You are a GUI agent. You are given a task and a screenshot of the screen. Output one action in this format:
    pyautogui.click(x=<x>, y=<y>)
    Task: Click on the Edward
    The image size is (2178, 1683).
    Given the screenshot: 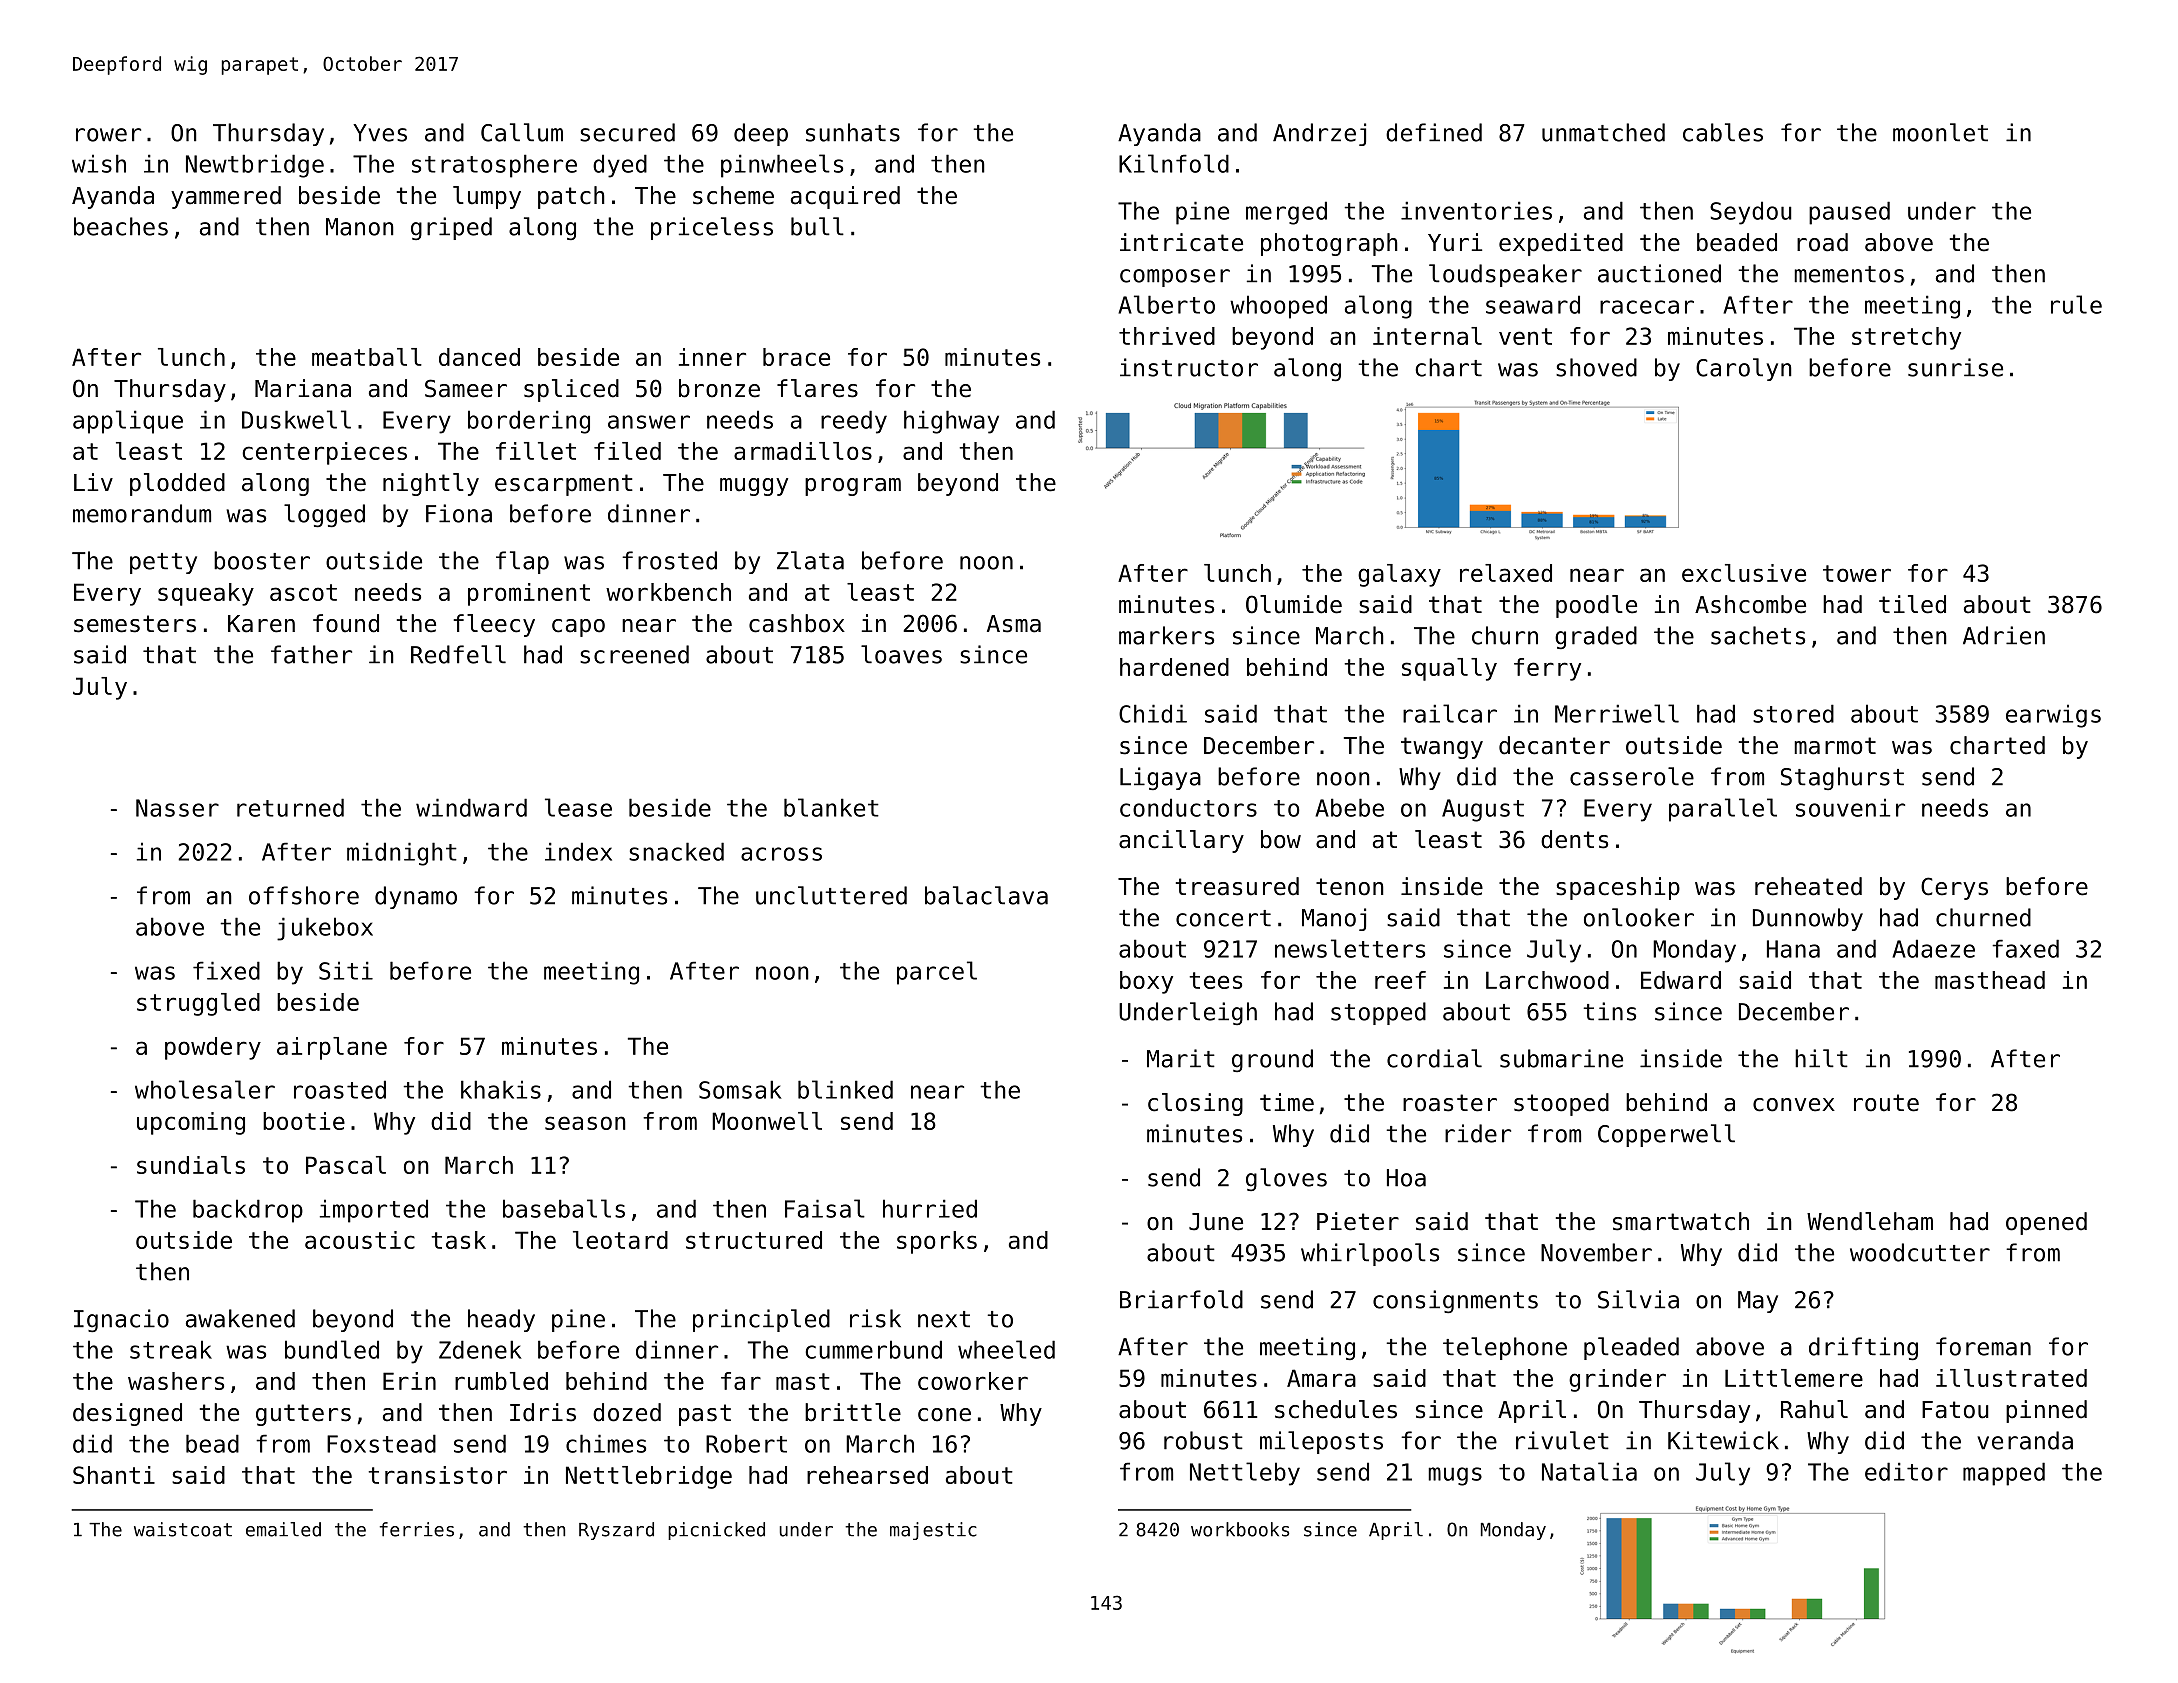 What is the action you would take?
    pyautogui.click(x=1681, y=980)
